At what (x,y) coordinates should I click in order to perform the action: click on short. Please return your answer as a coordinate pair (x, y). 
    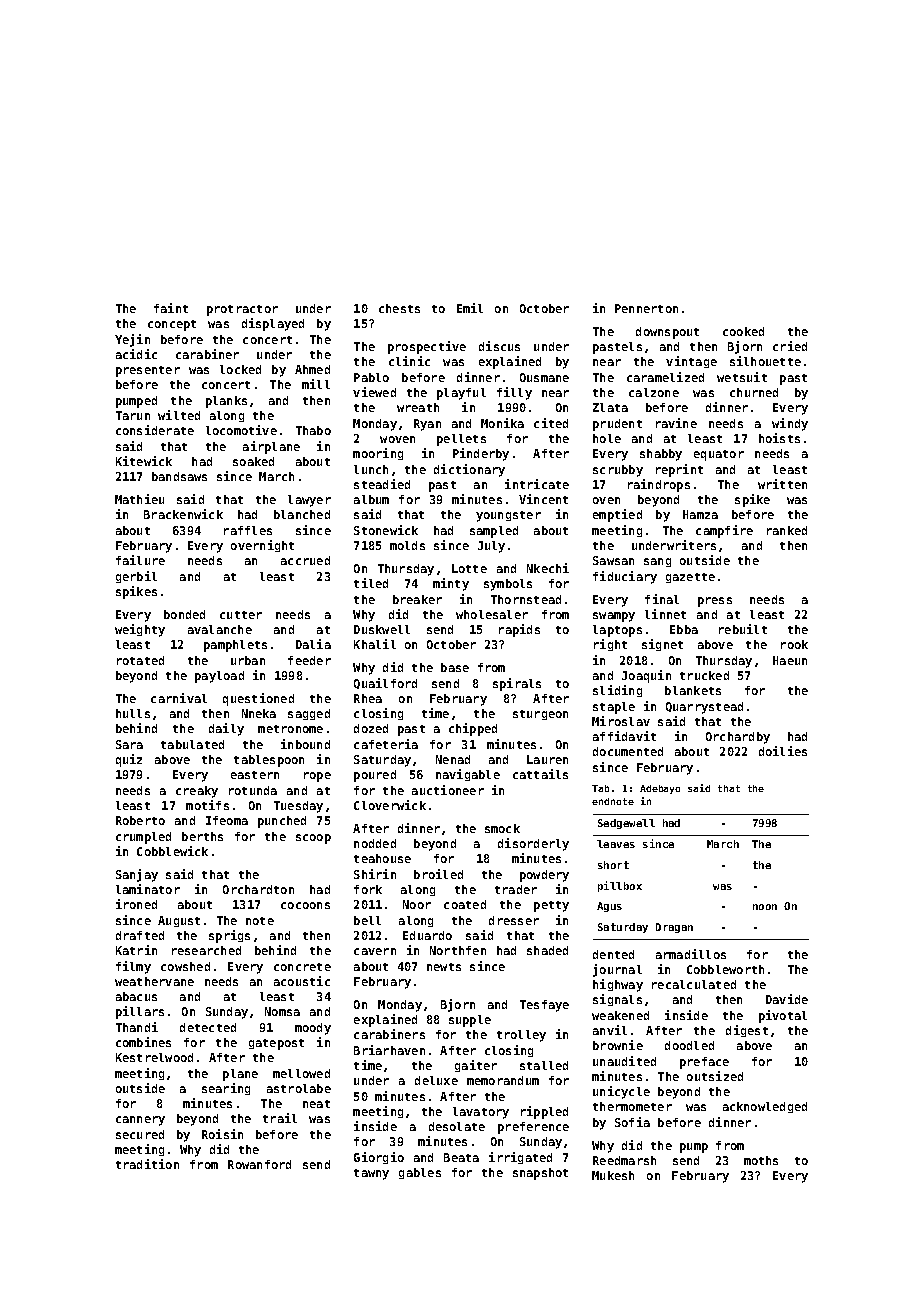
    Looking at the image, I should click on (613, 865).
